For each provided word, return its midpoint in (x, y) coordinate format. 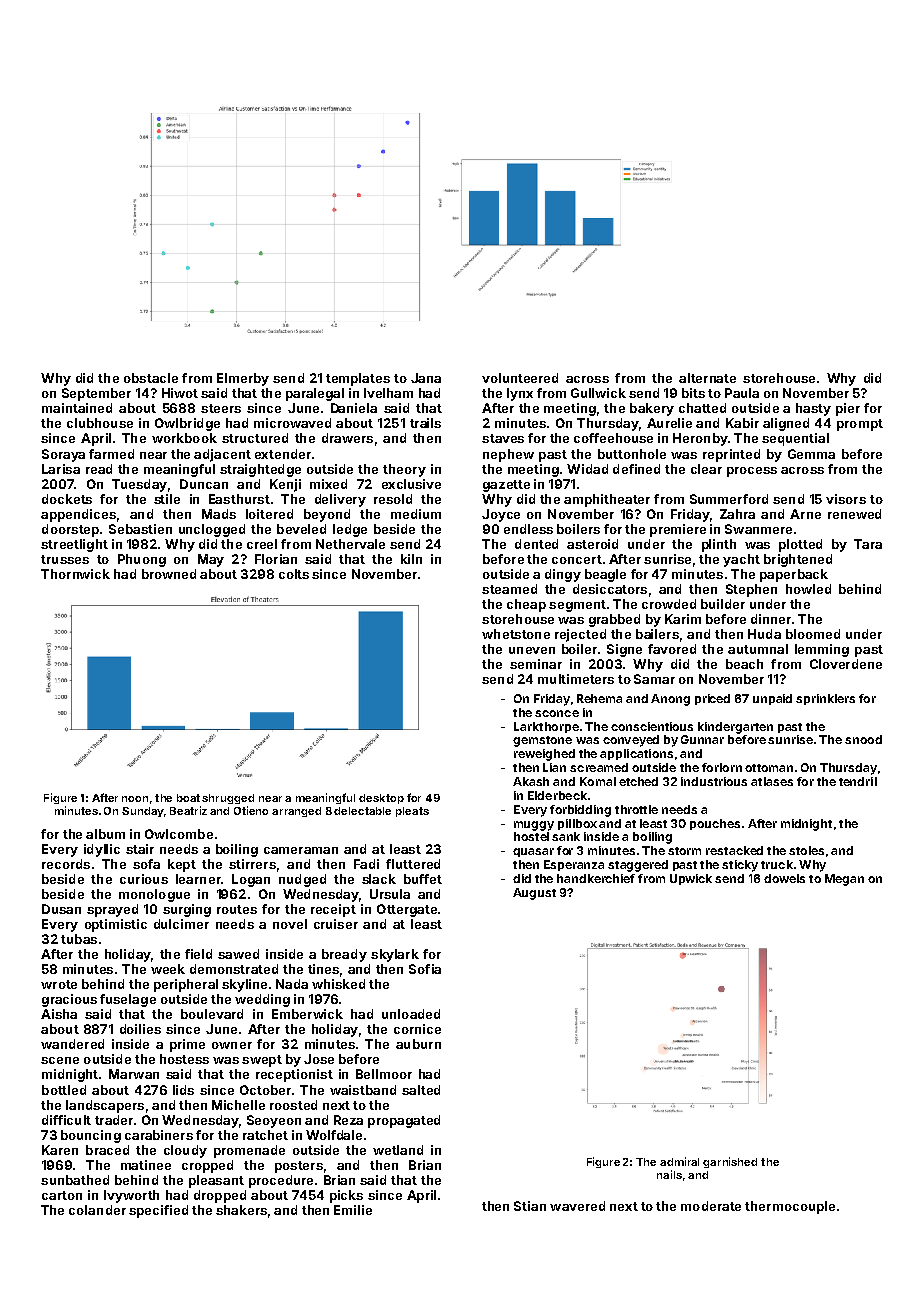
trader (114, 1120)
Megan (844, 880)
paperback (794, 575)
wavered (577, 1206)
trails (425, 423)
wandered (72, 1044)
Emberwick (307, 1014)
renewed (854, 514)
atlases (772, 781)
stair (140, 849)
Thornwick (75, 574)
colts (294, 574)
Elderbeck (557, 795)
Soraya (63, 455)
